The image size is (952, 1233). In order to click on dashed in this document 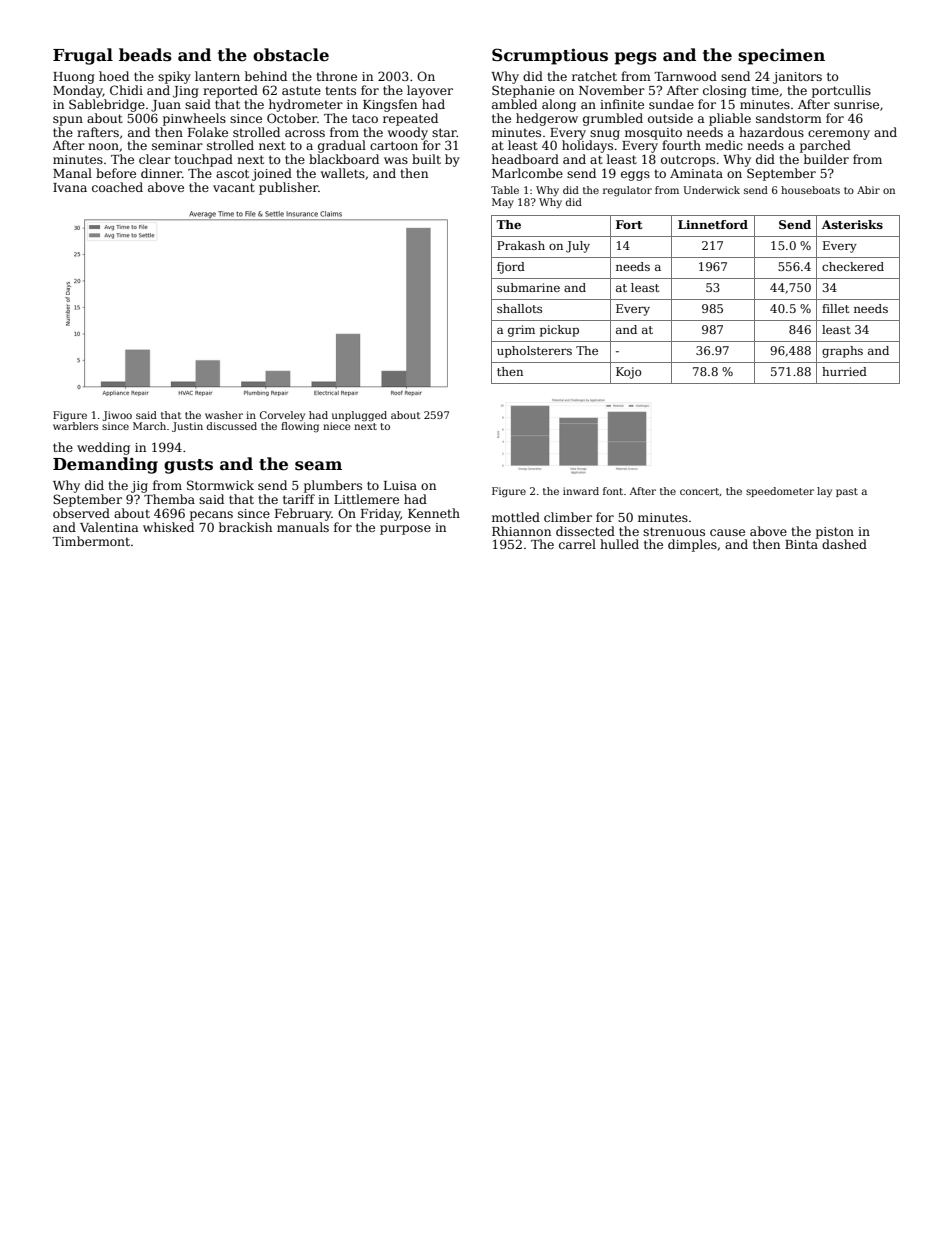, I will do `click(844, 544)`.
